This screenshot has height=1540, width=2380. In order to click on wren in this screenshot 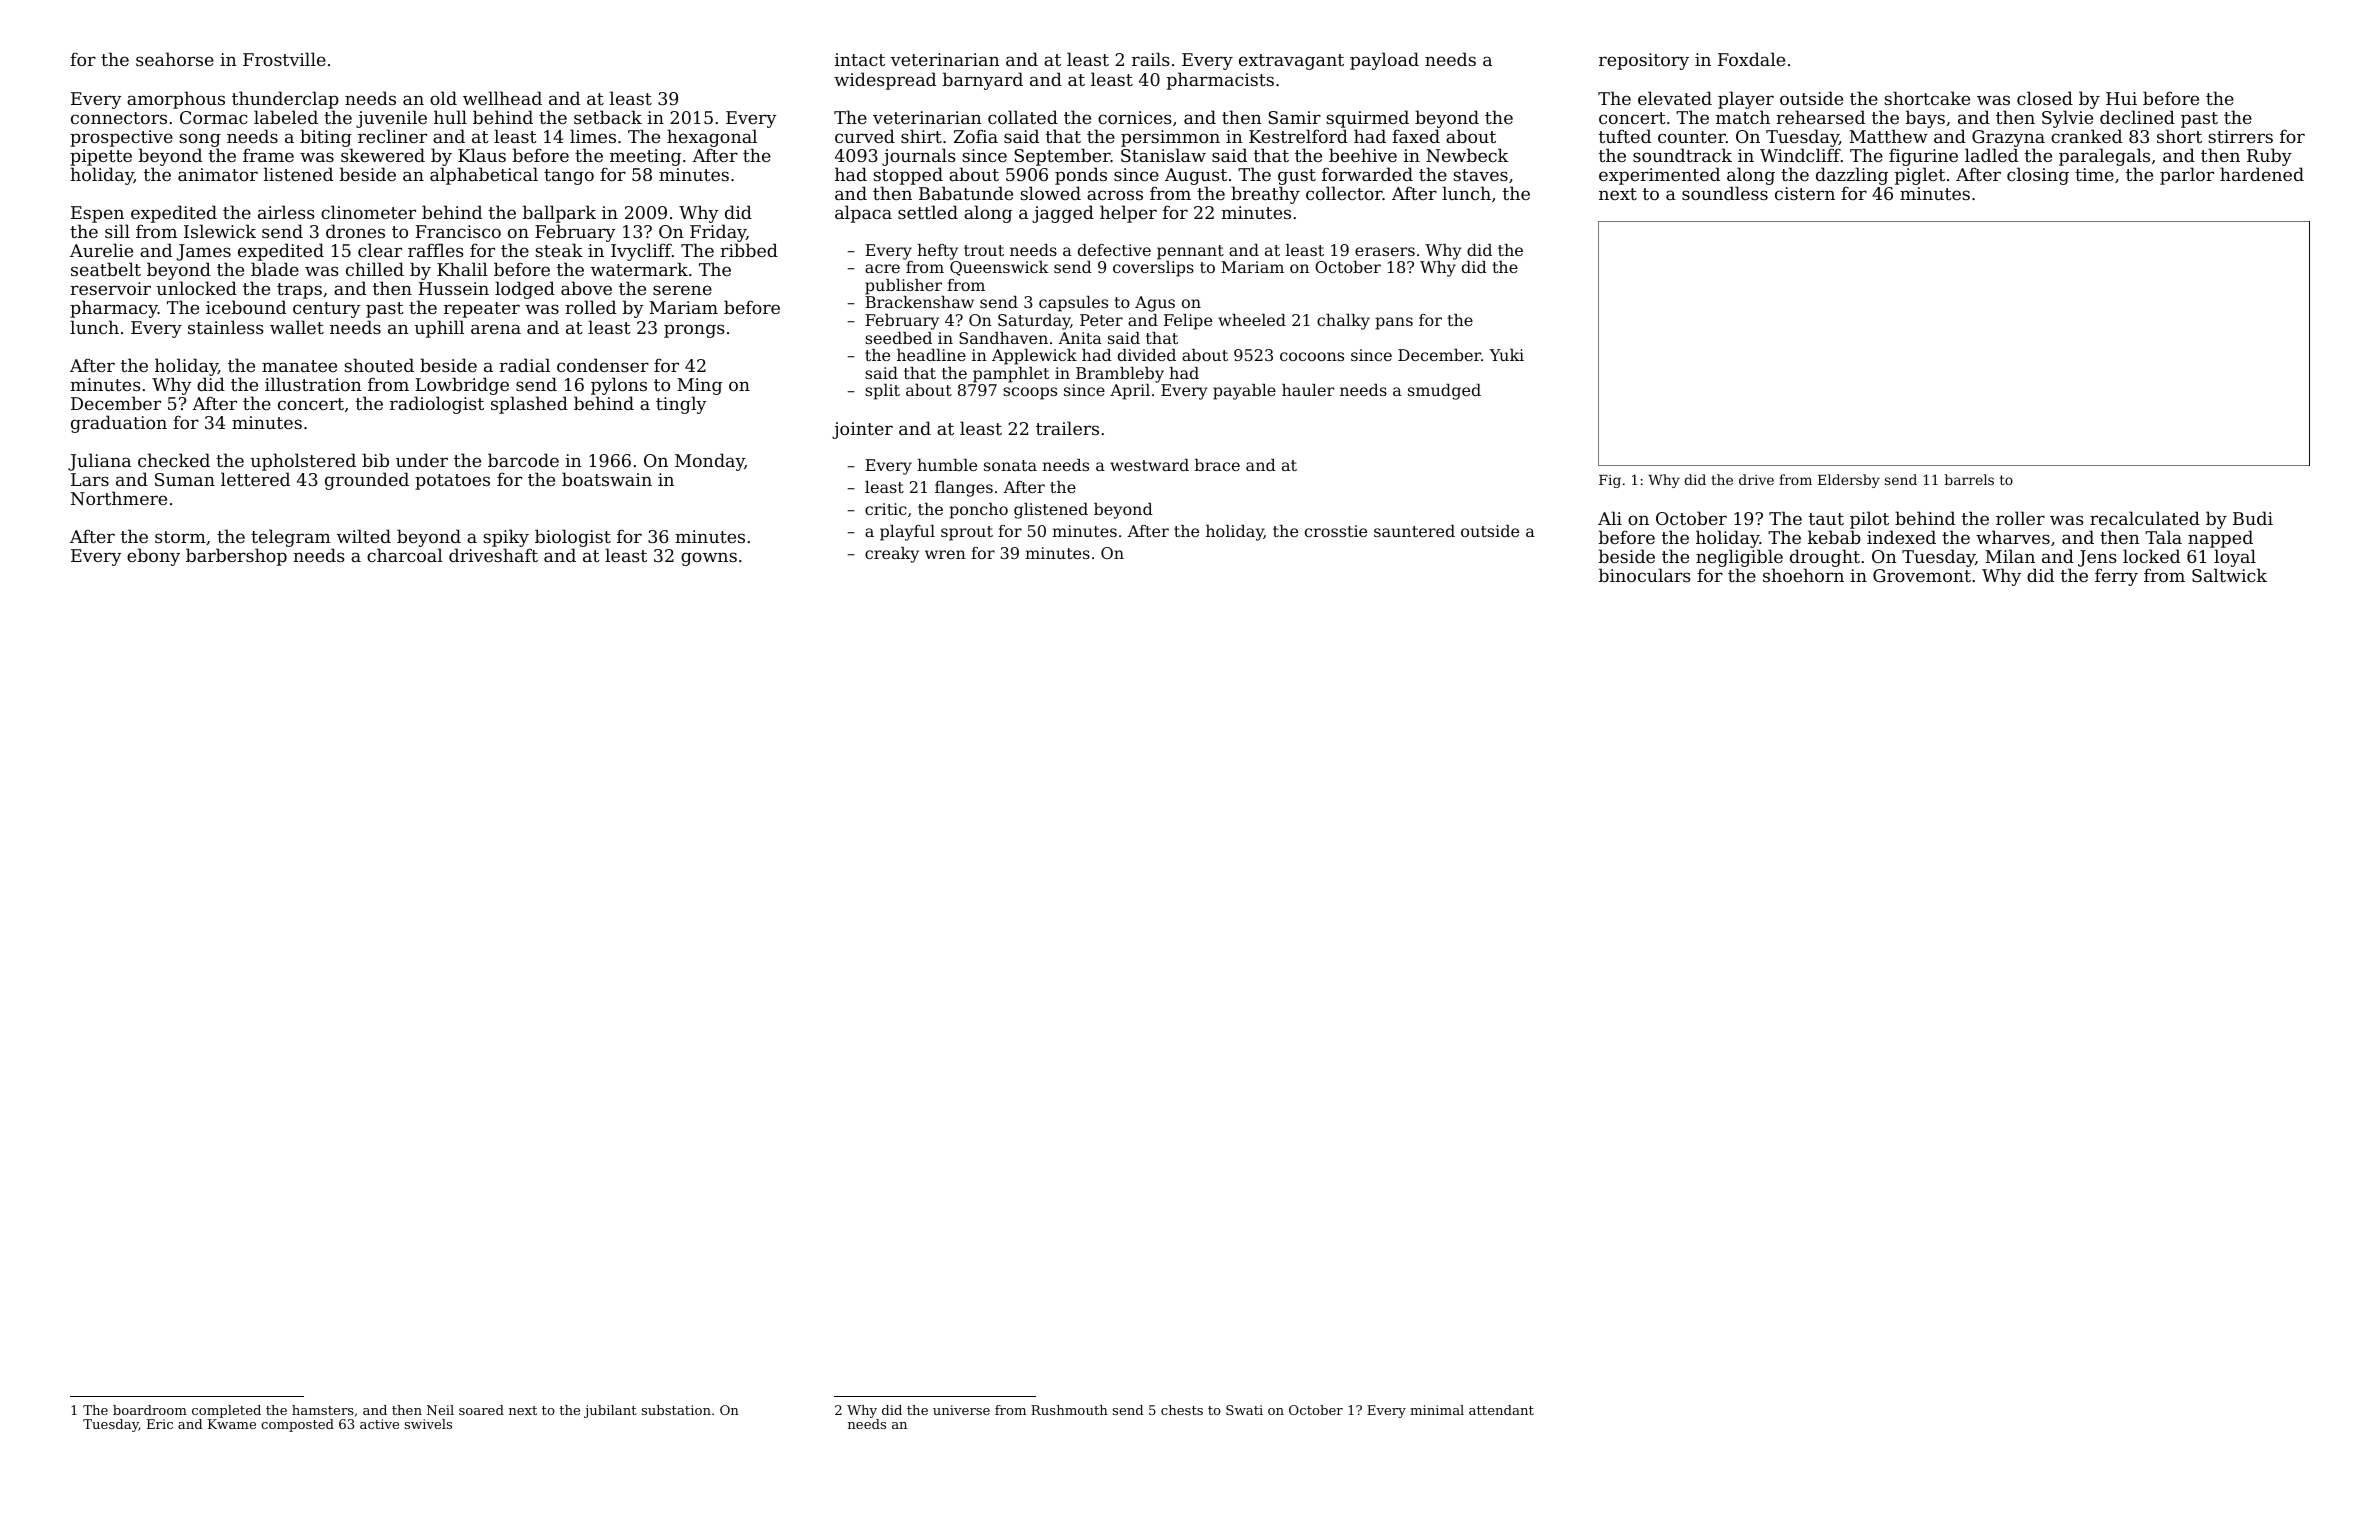, I will do `click(945, 554)`.
